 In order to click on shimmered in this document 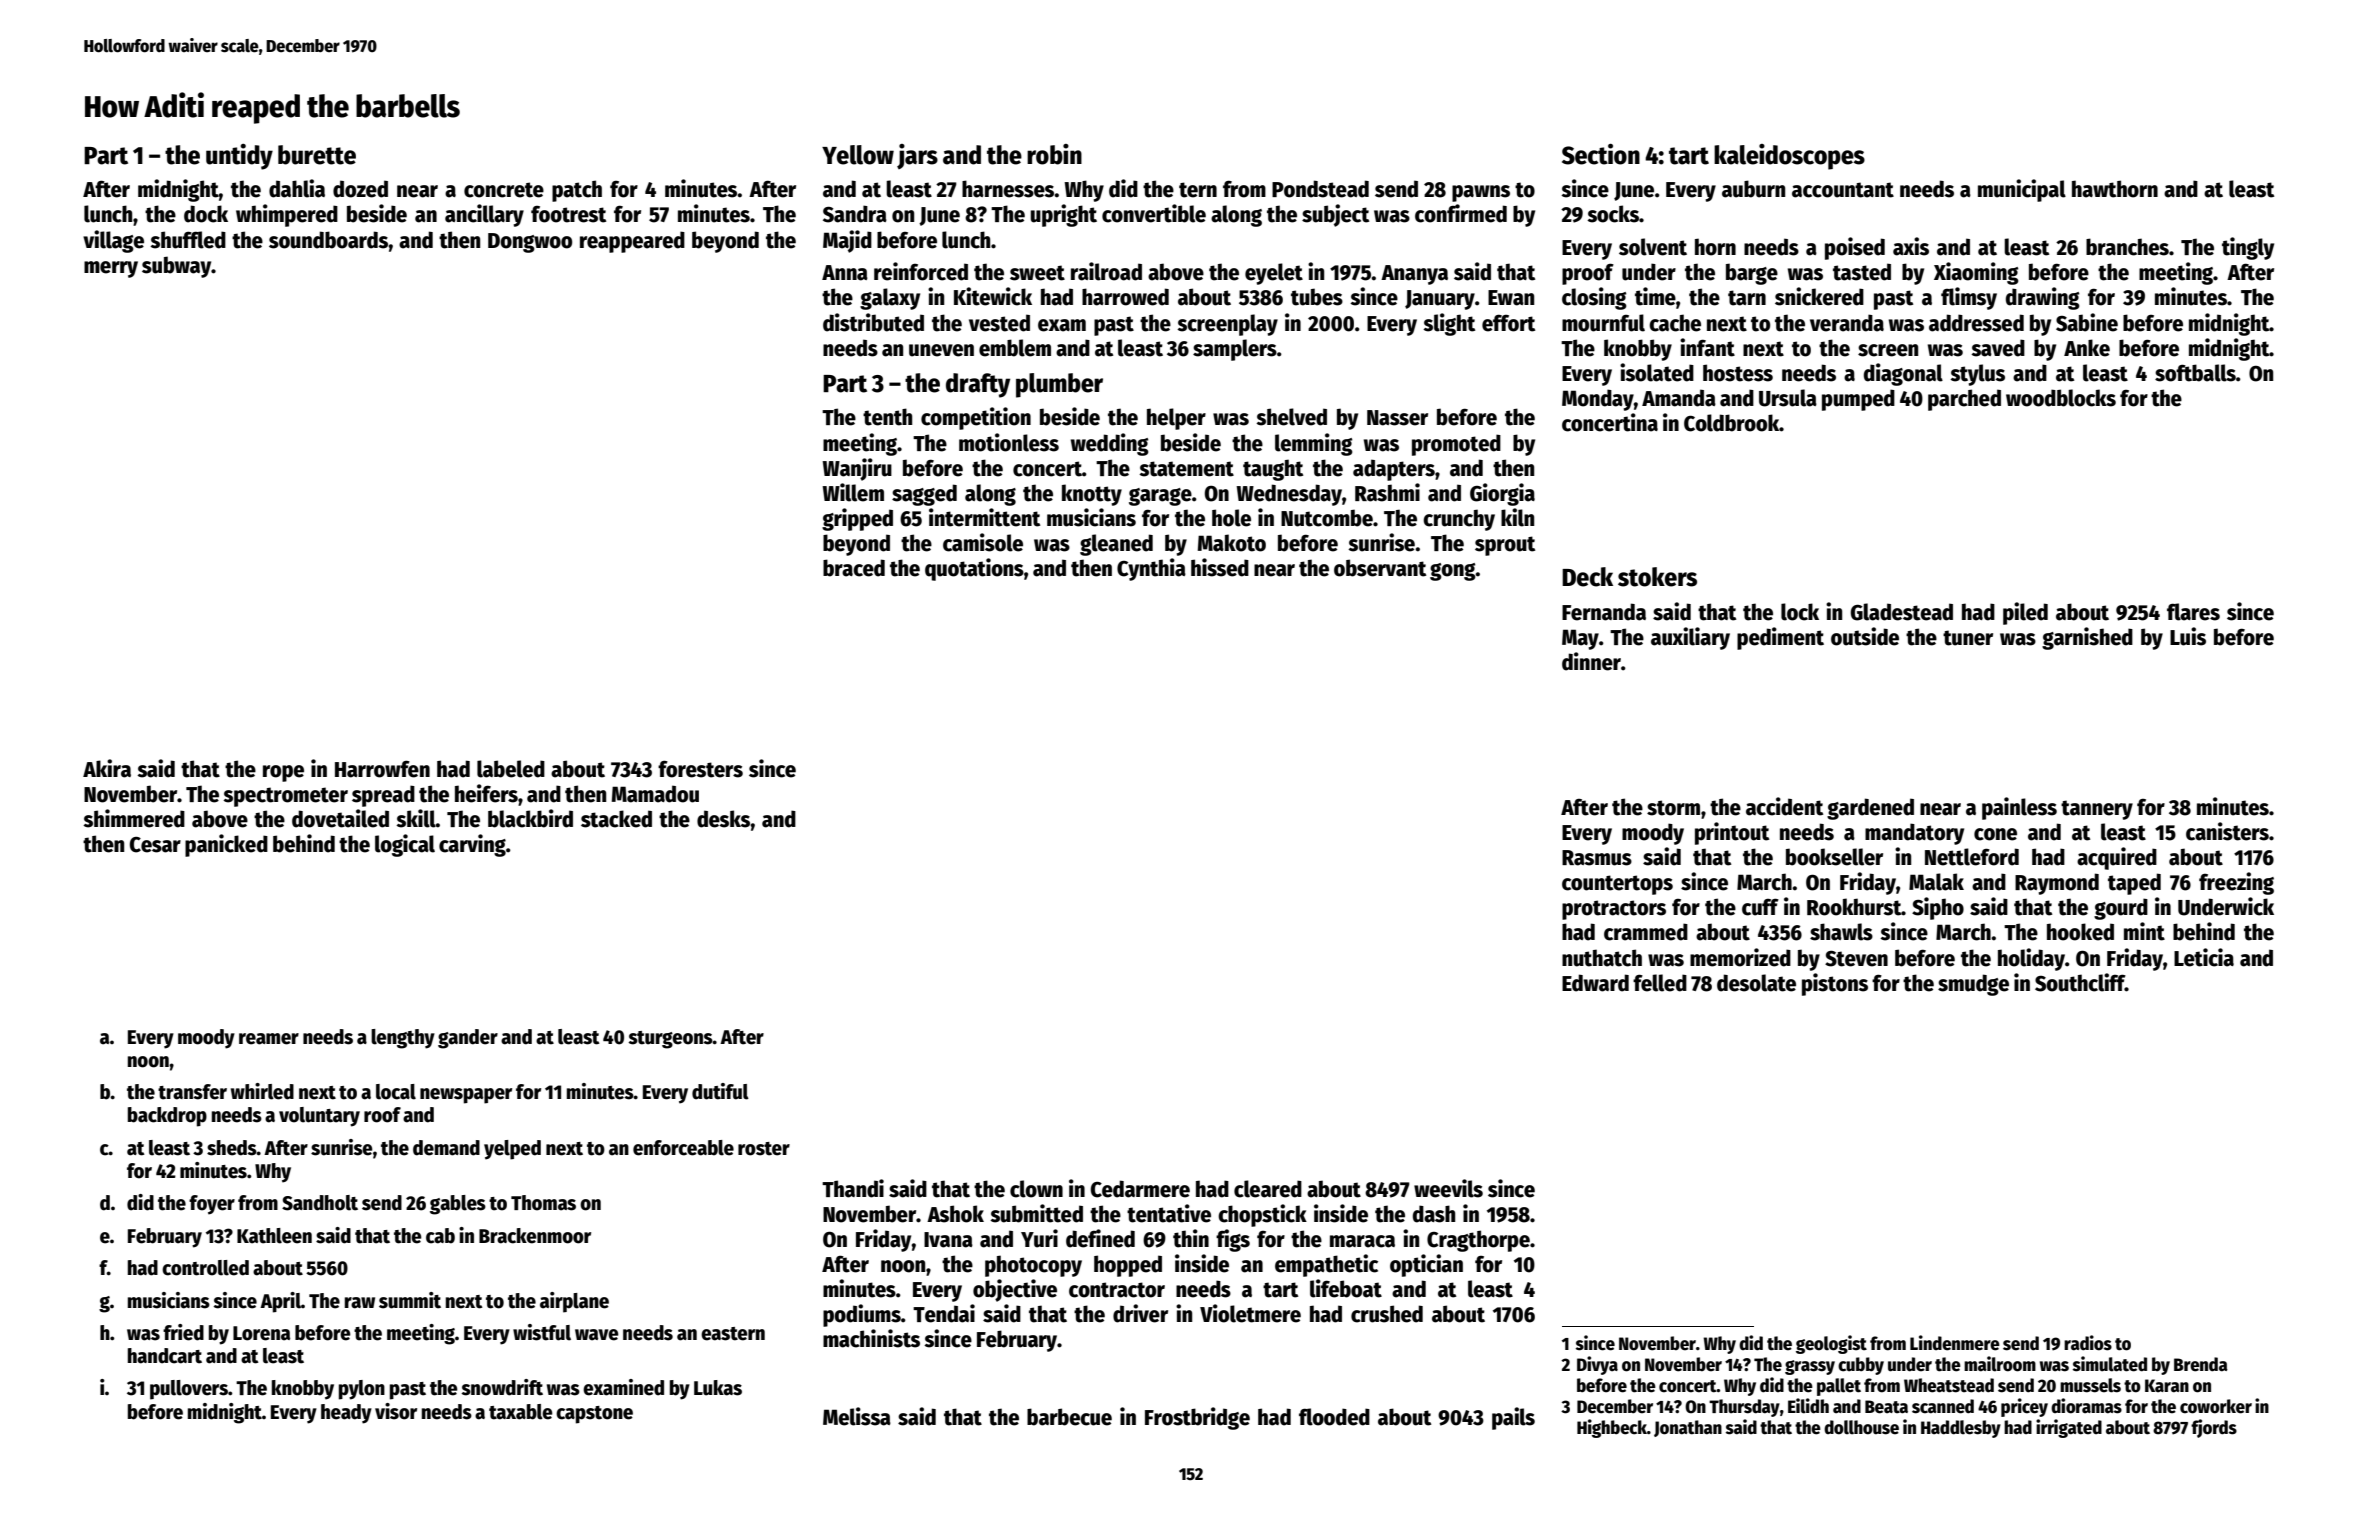, I will do `click(134, 818)`.
